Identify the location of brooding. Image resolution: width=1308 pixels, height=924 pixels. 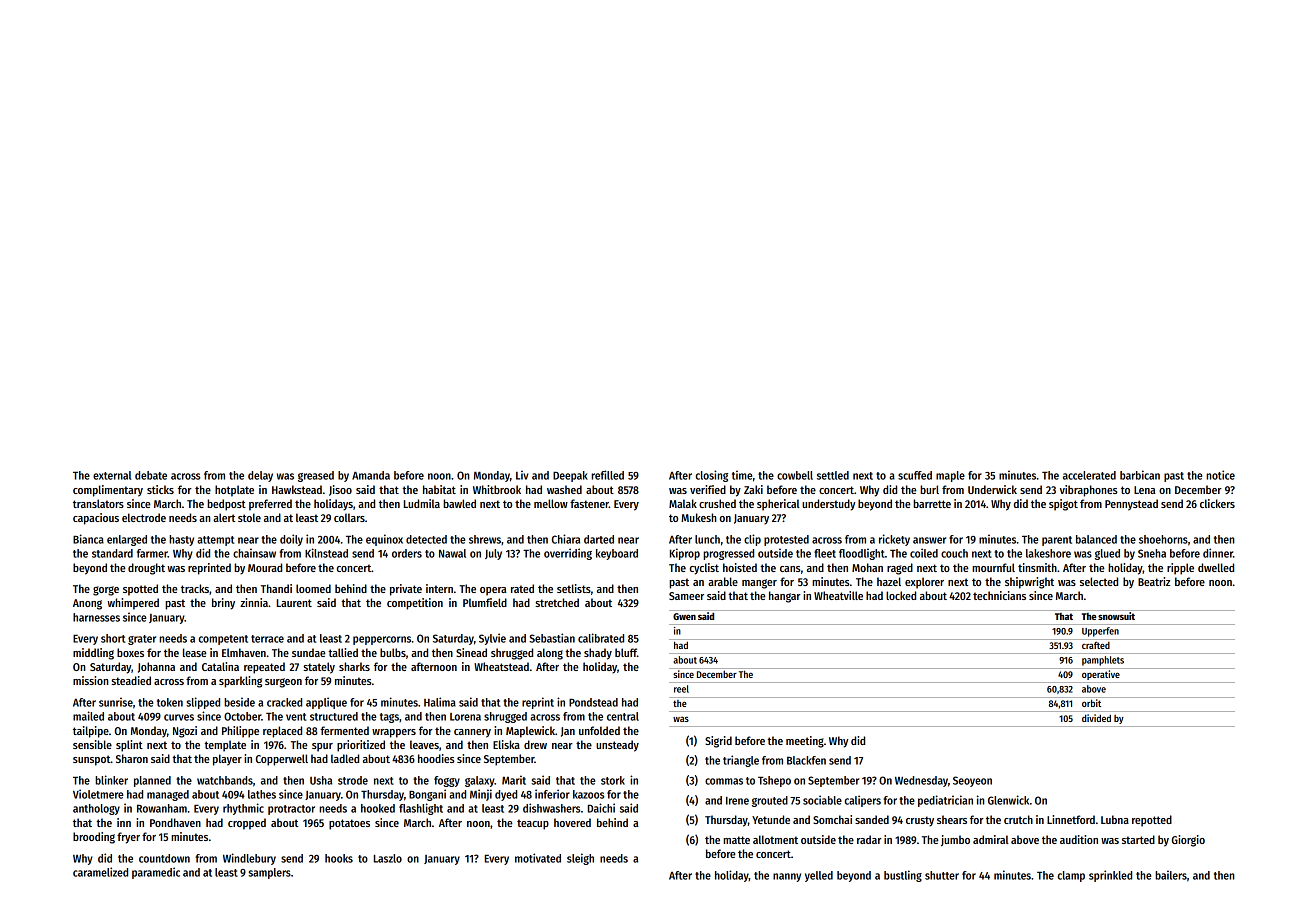
(94, 838).
